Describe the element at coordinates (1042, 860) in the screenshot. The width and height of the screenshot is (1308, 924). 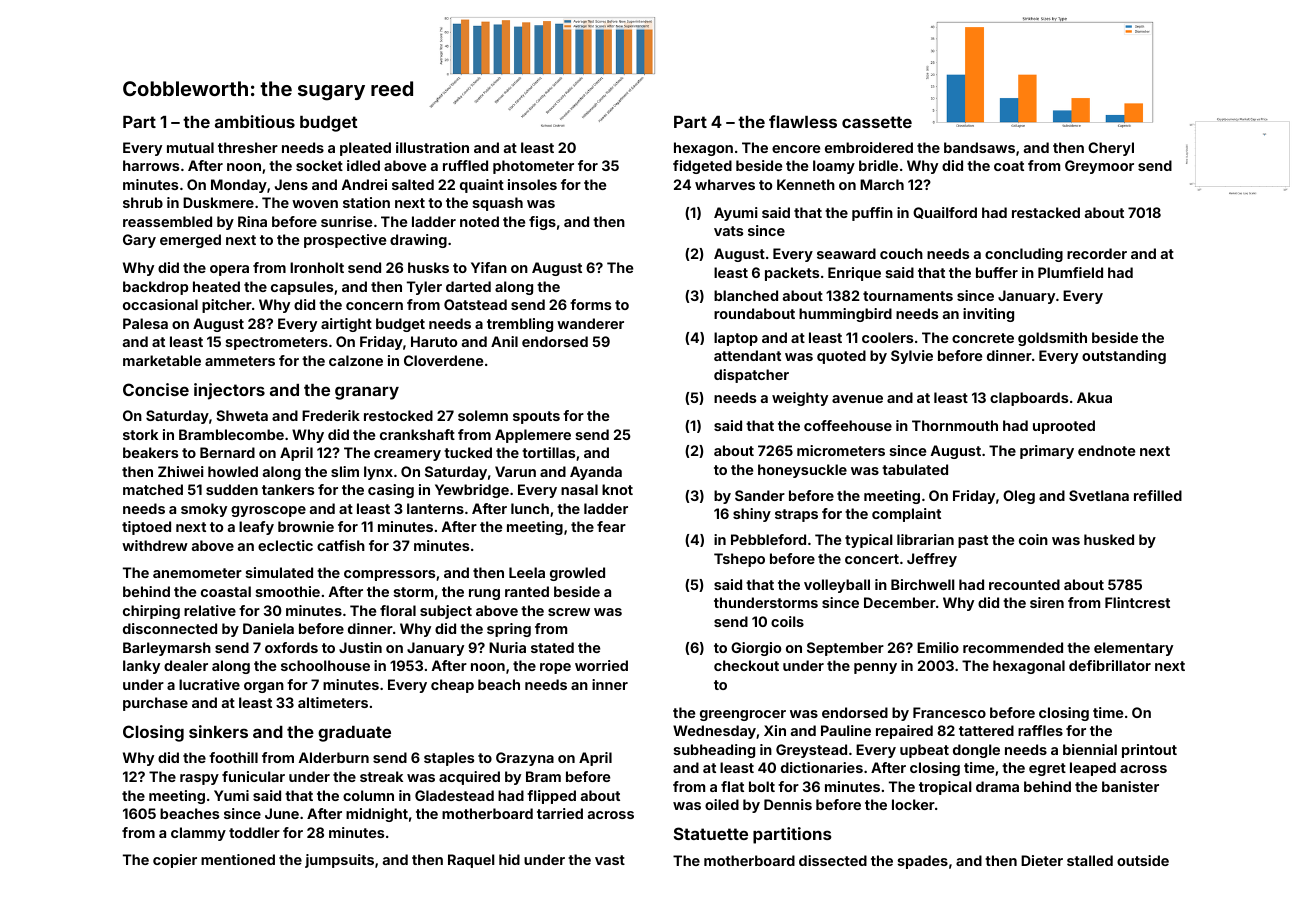
I see `Dieter` at that location.
